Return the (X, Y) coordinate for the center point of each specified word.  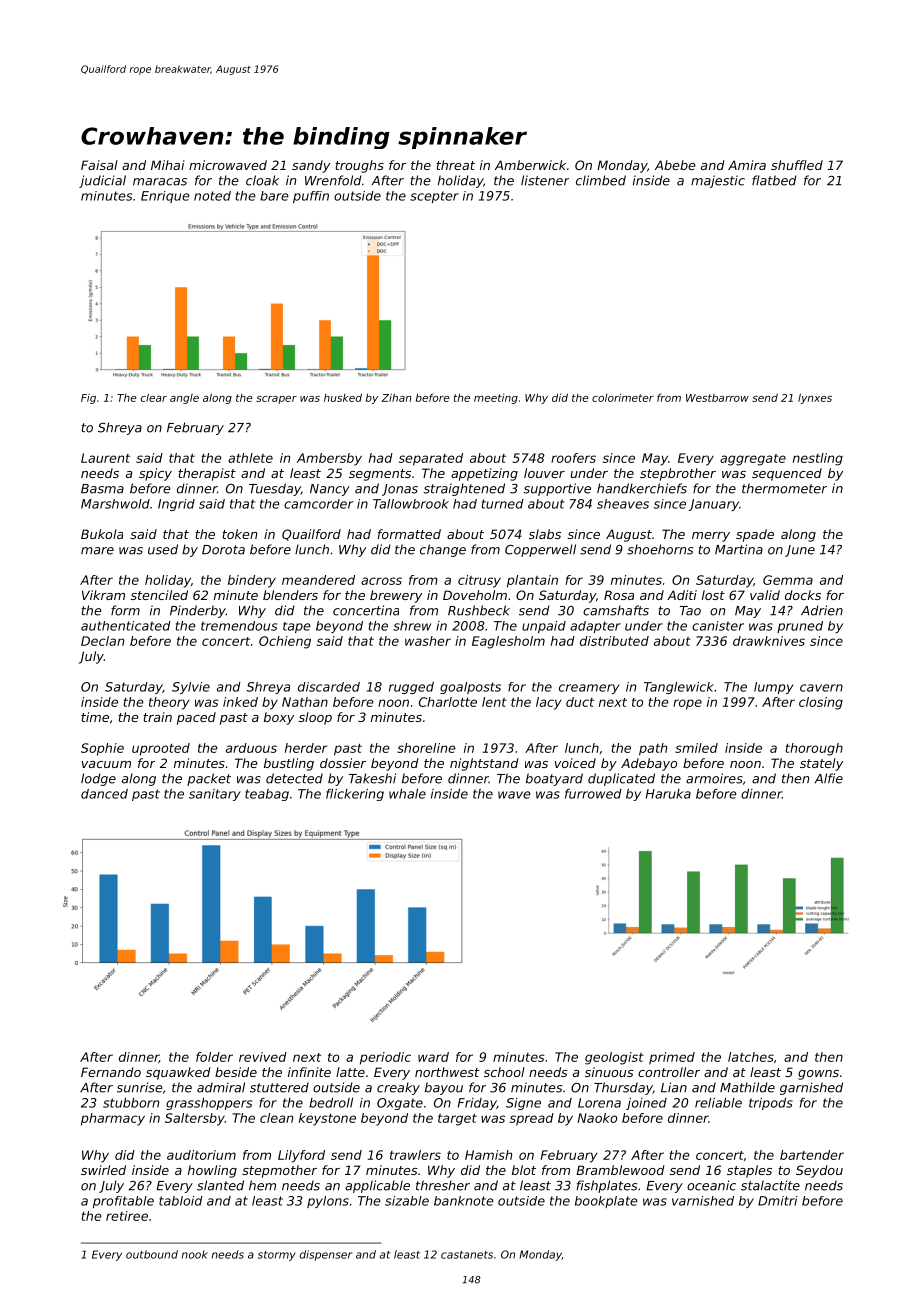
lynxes (815, 398)
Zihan (396, 397)
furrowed (593, 794)
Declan (102, 641)
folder (214, 1057)
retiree (127, 1216)
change (443, 550)
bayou (444, 1088)
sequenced (787, 474)
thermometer (784, 488)
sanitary (215, 795)
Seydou (819, 1171)
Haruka (668, 794)
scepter (434, 197)
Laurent (105, 458)
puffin (311, 197)
